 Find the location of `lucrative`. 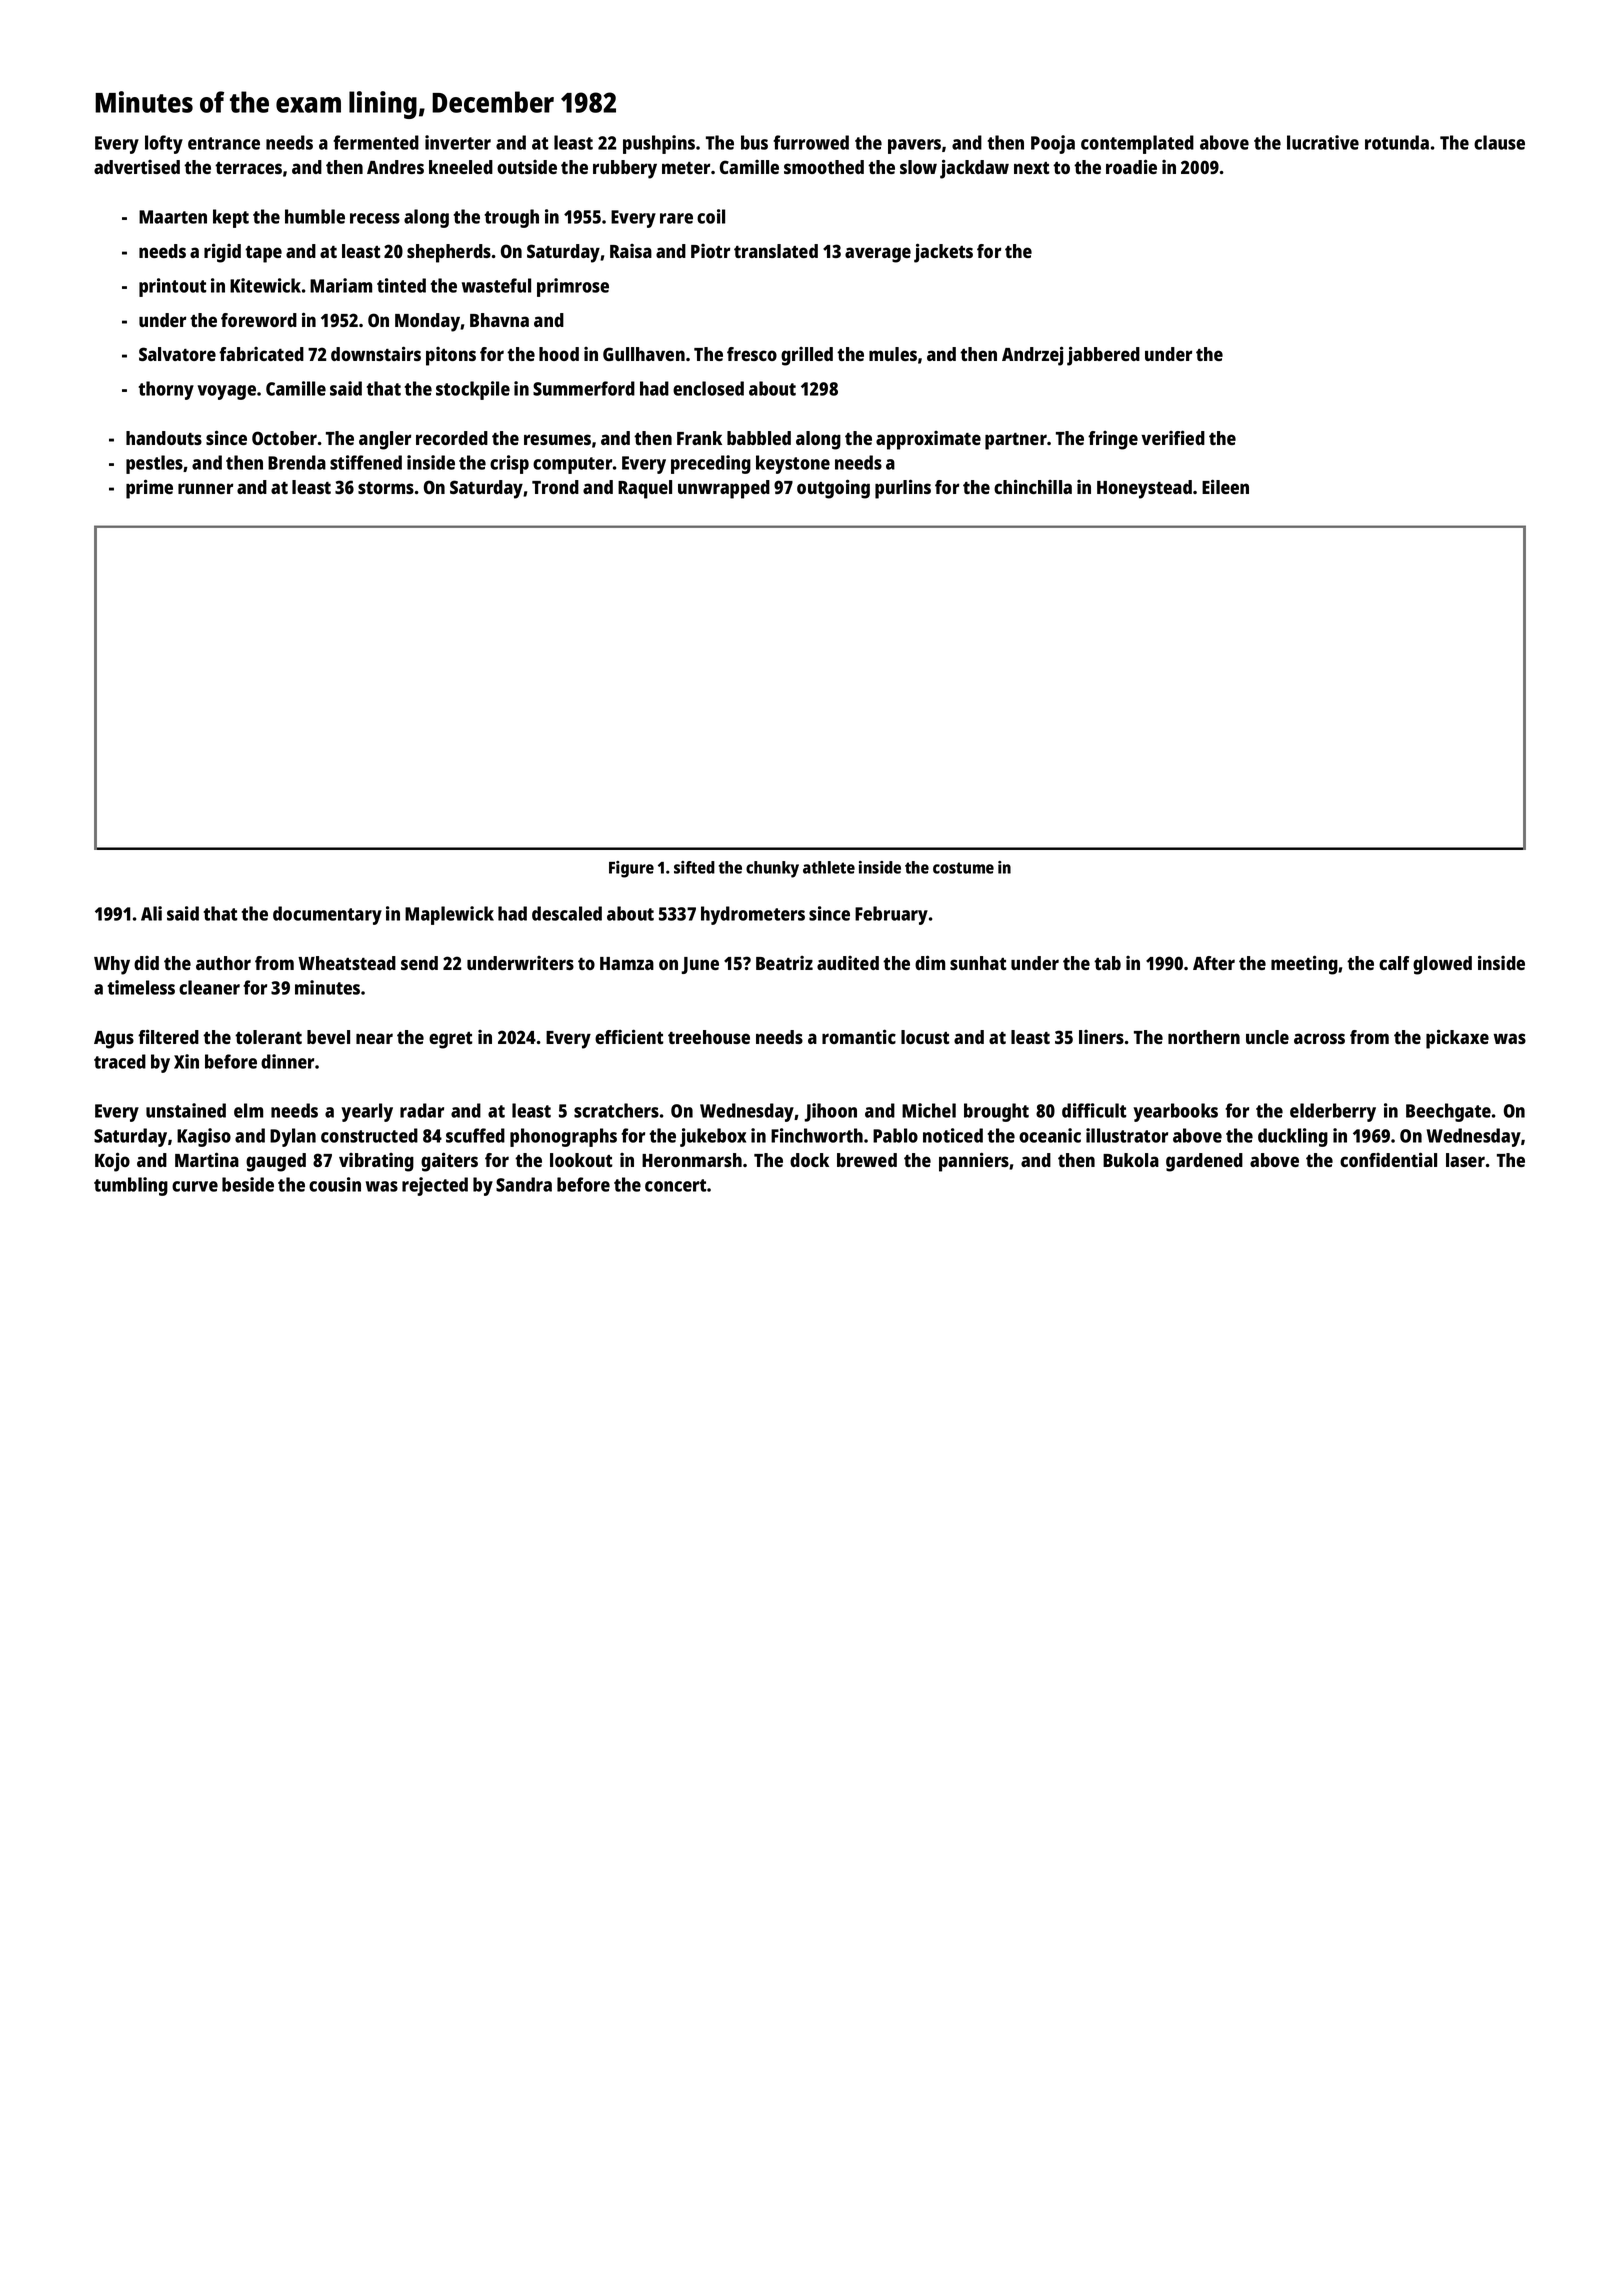

lucrative is located at coordinates (1323, 142).
